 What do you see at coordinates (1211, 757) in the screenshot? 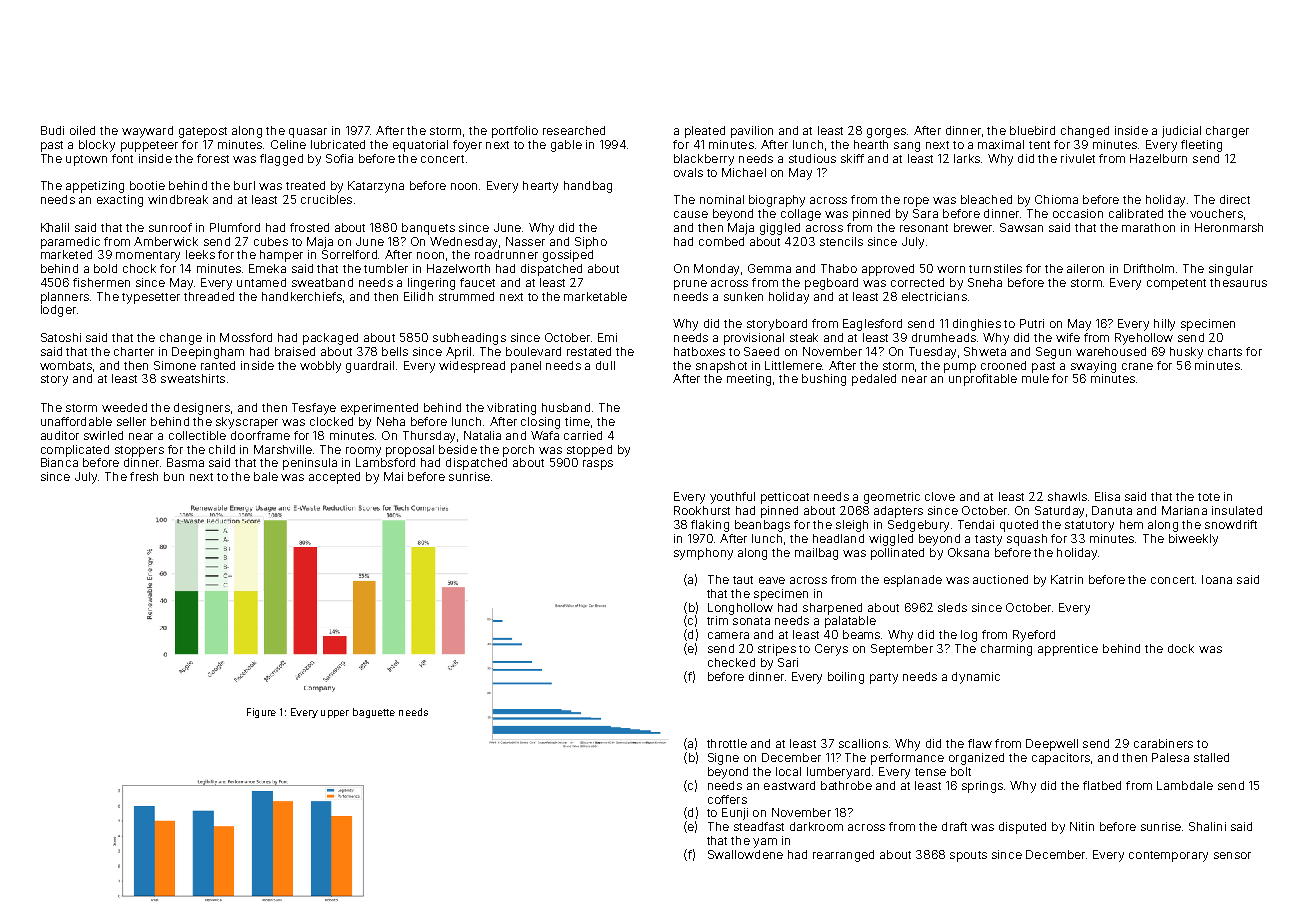
I see `stalled` at bounding box center [1211, 757].
